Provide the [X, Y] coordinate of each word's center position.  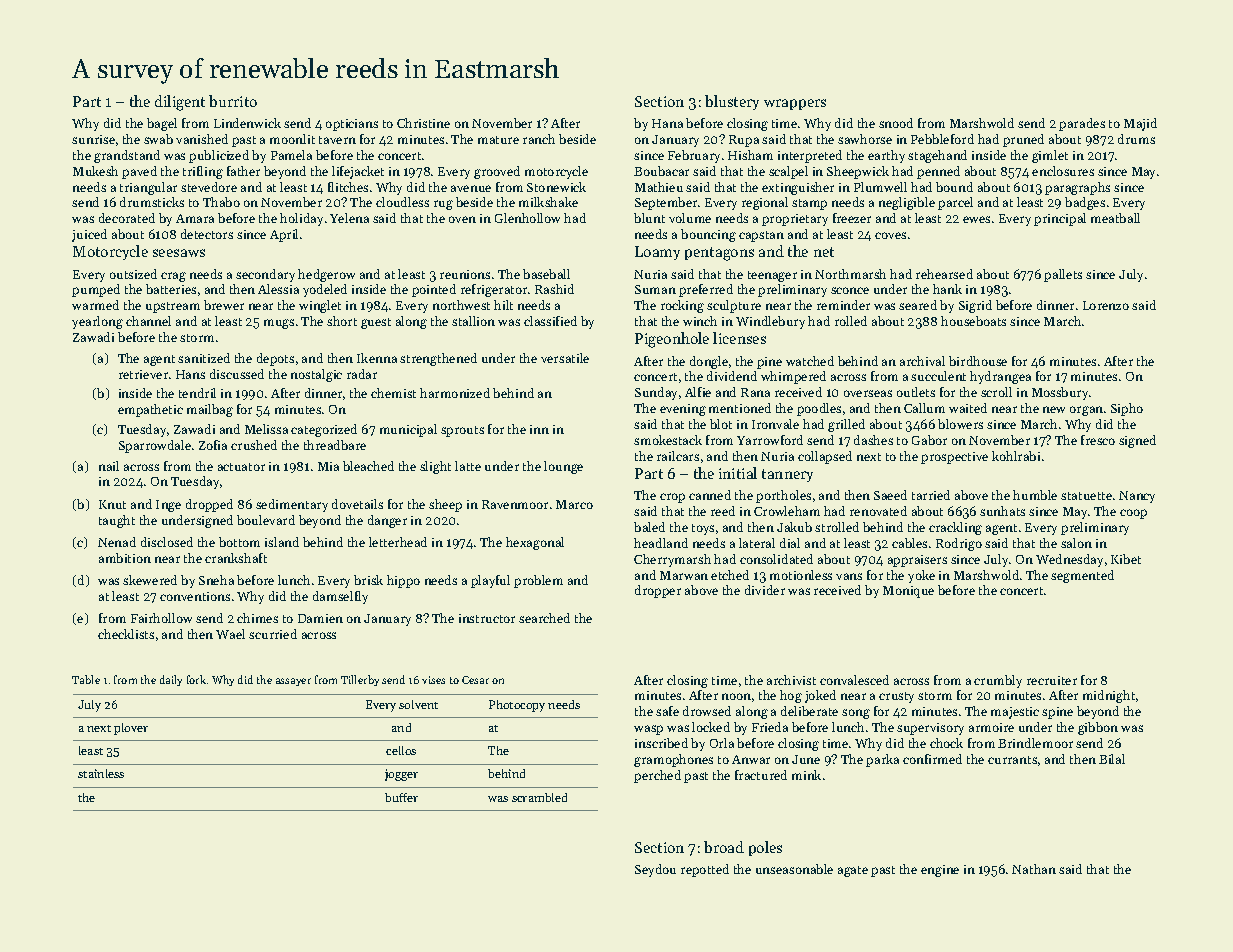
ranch [539, 139]
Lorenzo [1106, 305]
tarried [931, 495]
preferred [706, 290]
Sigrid [975, 306]
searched [544, 618]
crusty [896, 697]
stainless [101, 773]
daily [171, 680]
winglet [320, 306]
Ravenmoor [515, 504]
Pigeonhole [672, 340]
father [243, 171]
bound [954, 187]
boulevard [266, 520]
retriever [143, 374]
